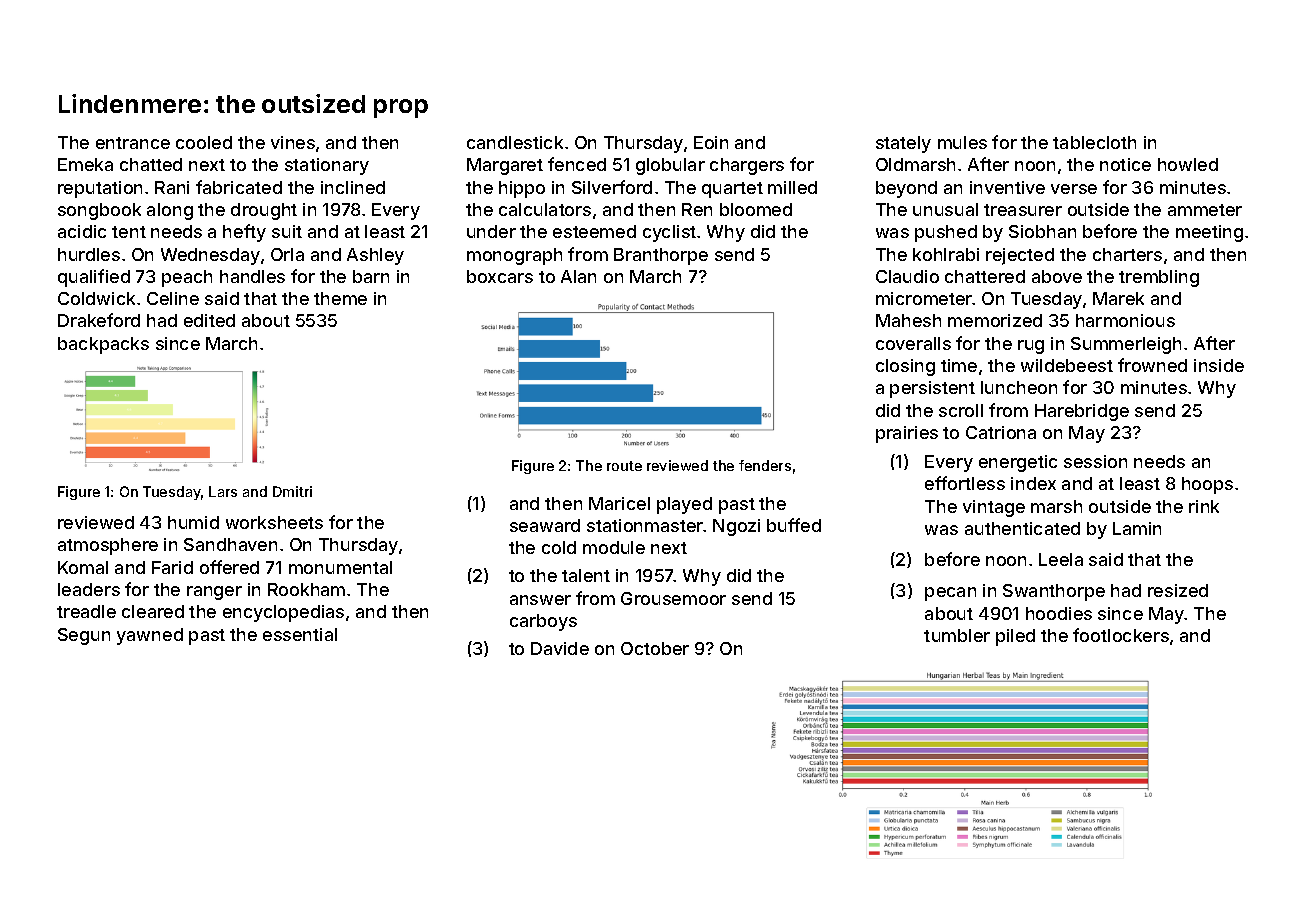  What do you see at coordinates (223, 491) in the image?
I see `Lars` at bounding box center [223, 491].
